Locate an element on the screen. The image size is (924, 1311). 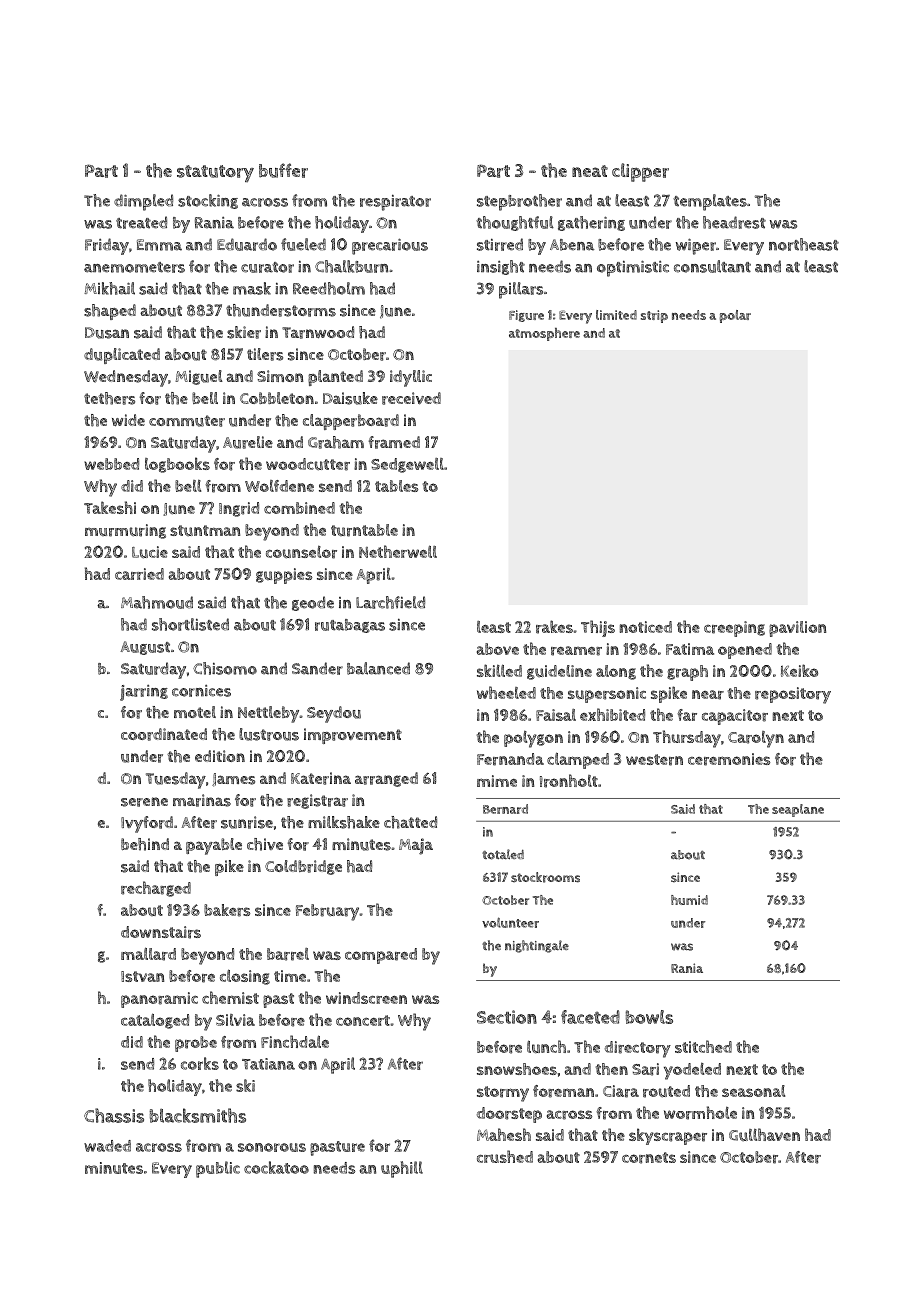
seaplane is located at coordinates (798, 810).
